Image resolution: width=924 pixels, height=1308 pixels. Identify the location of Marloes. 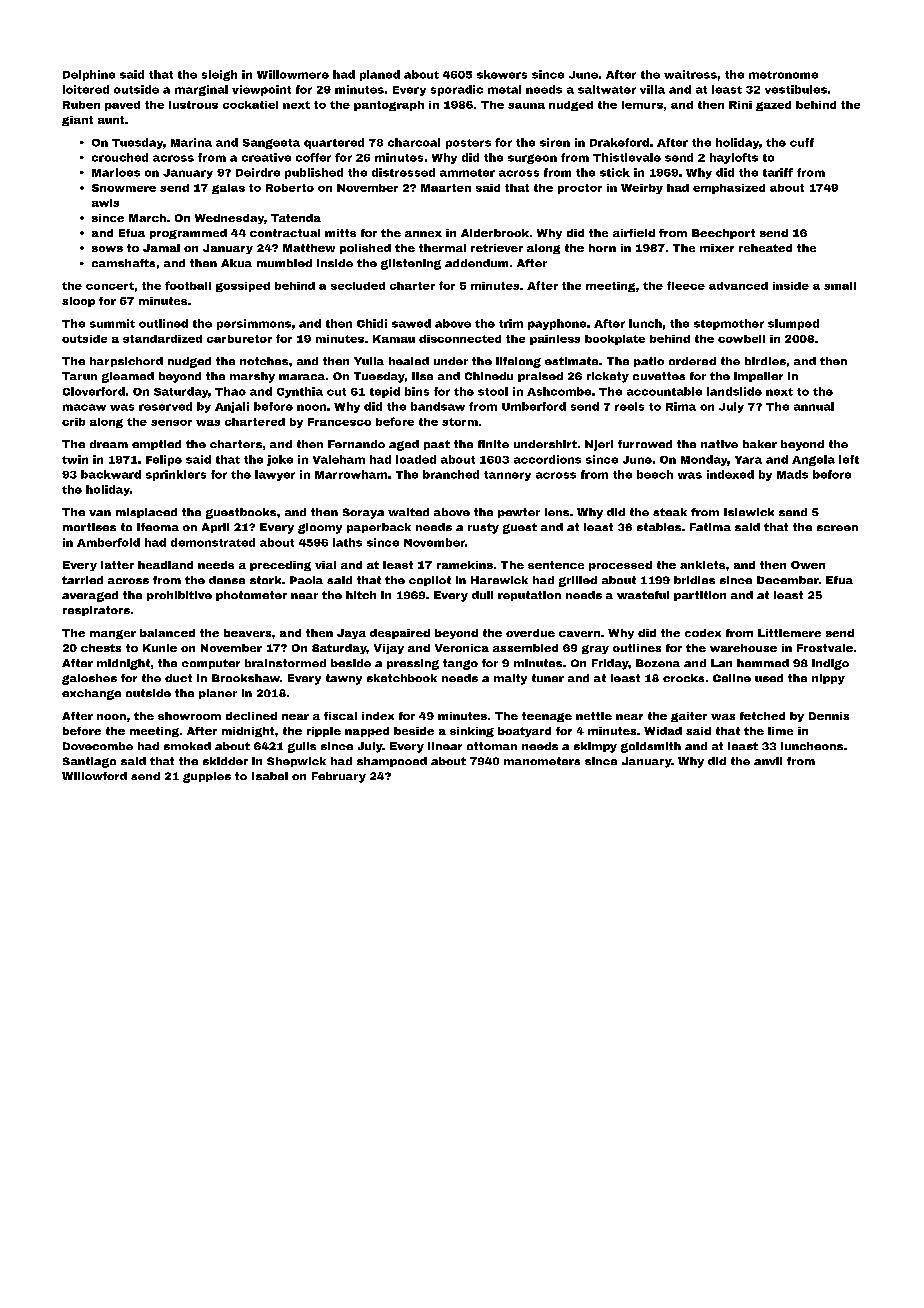
(116, 172).
